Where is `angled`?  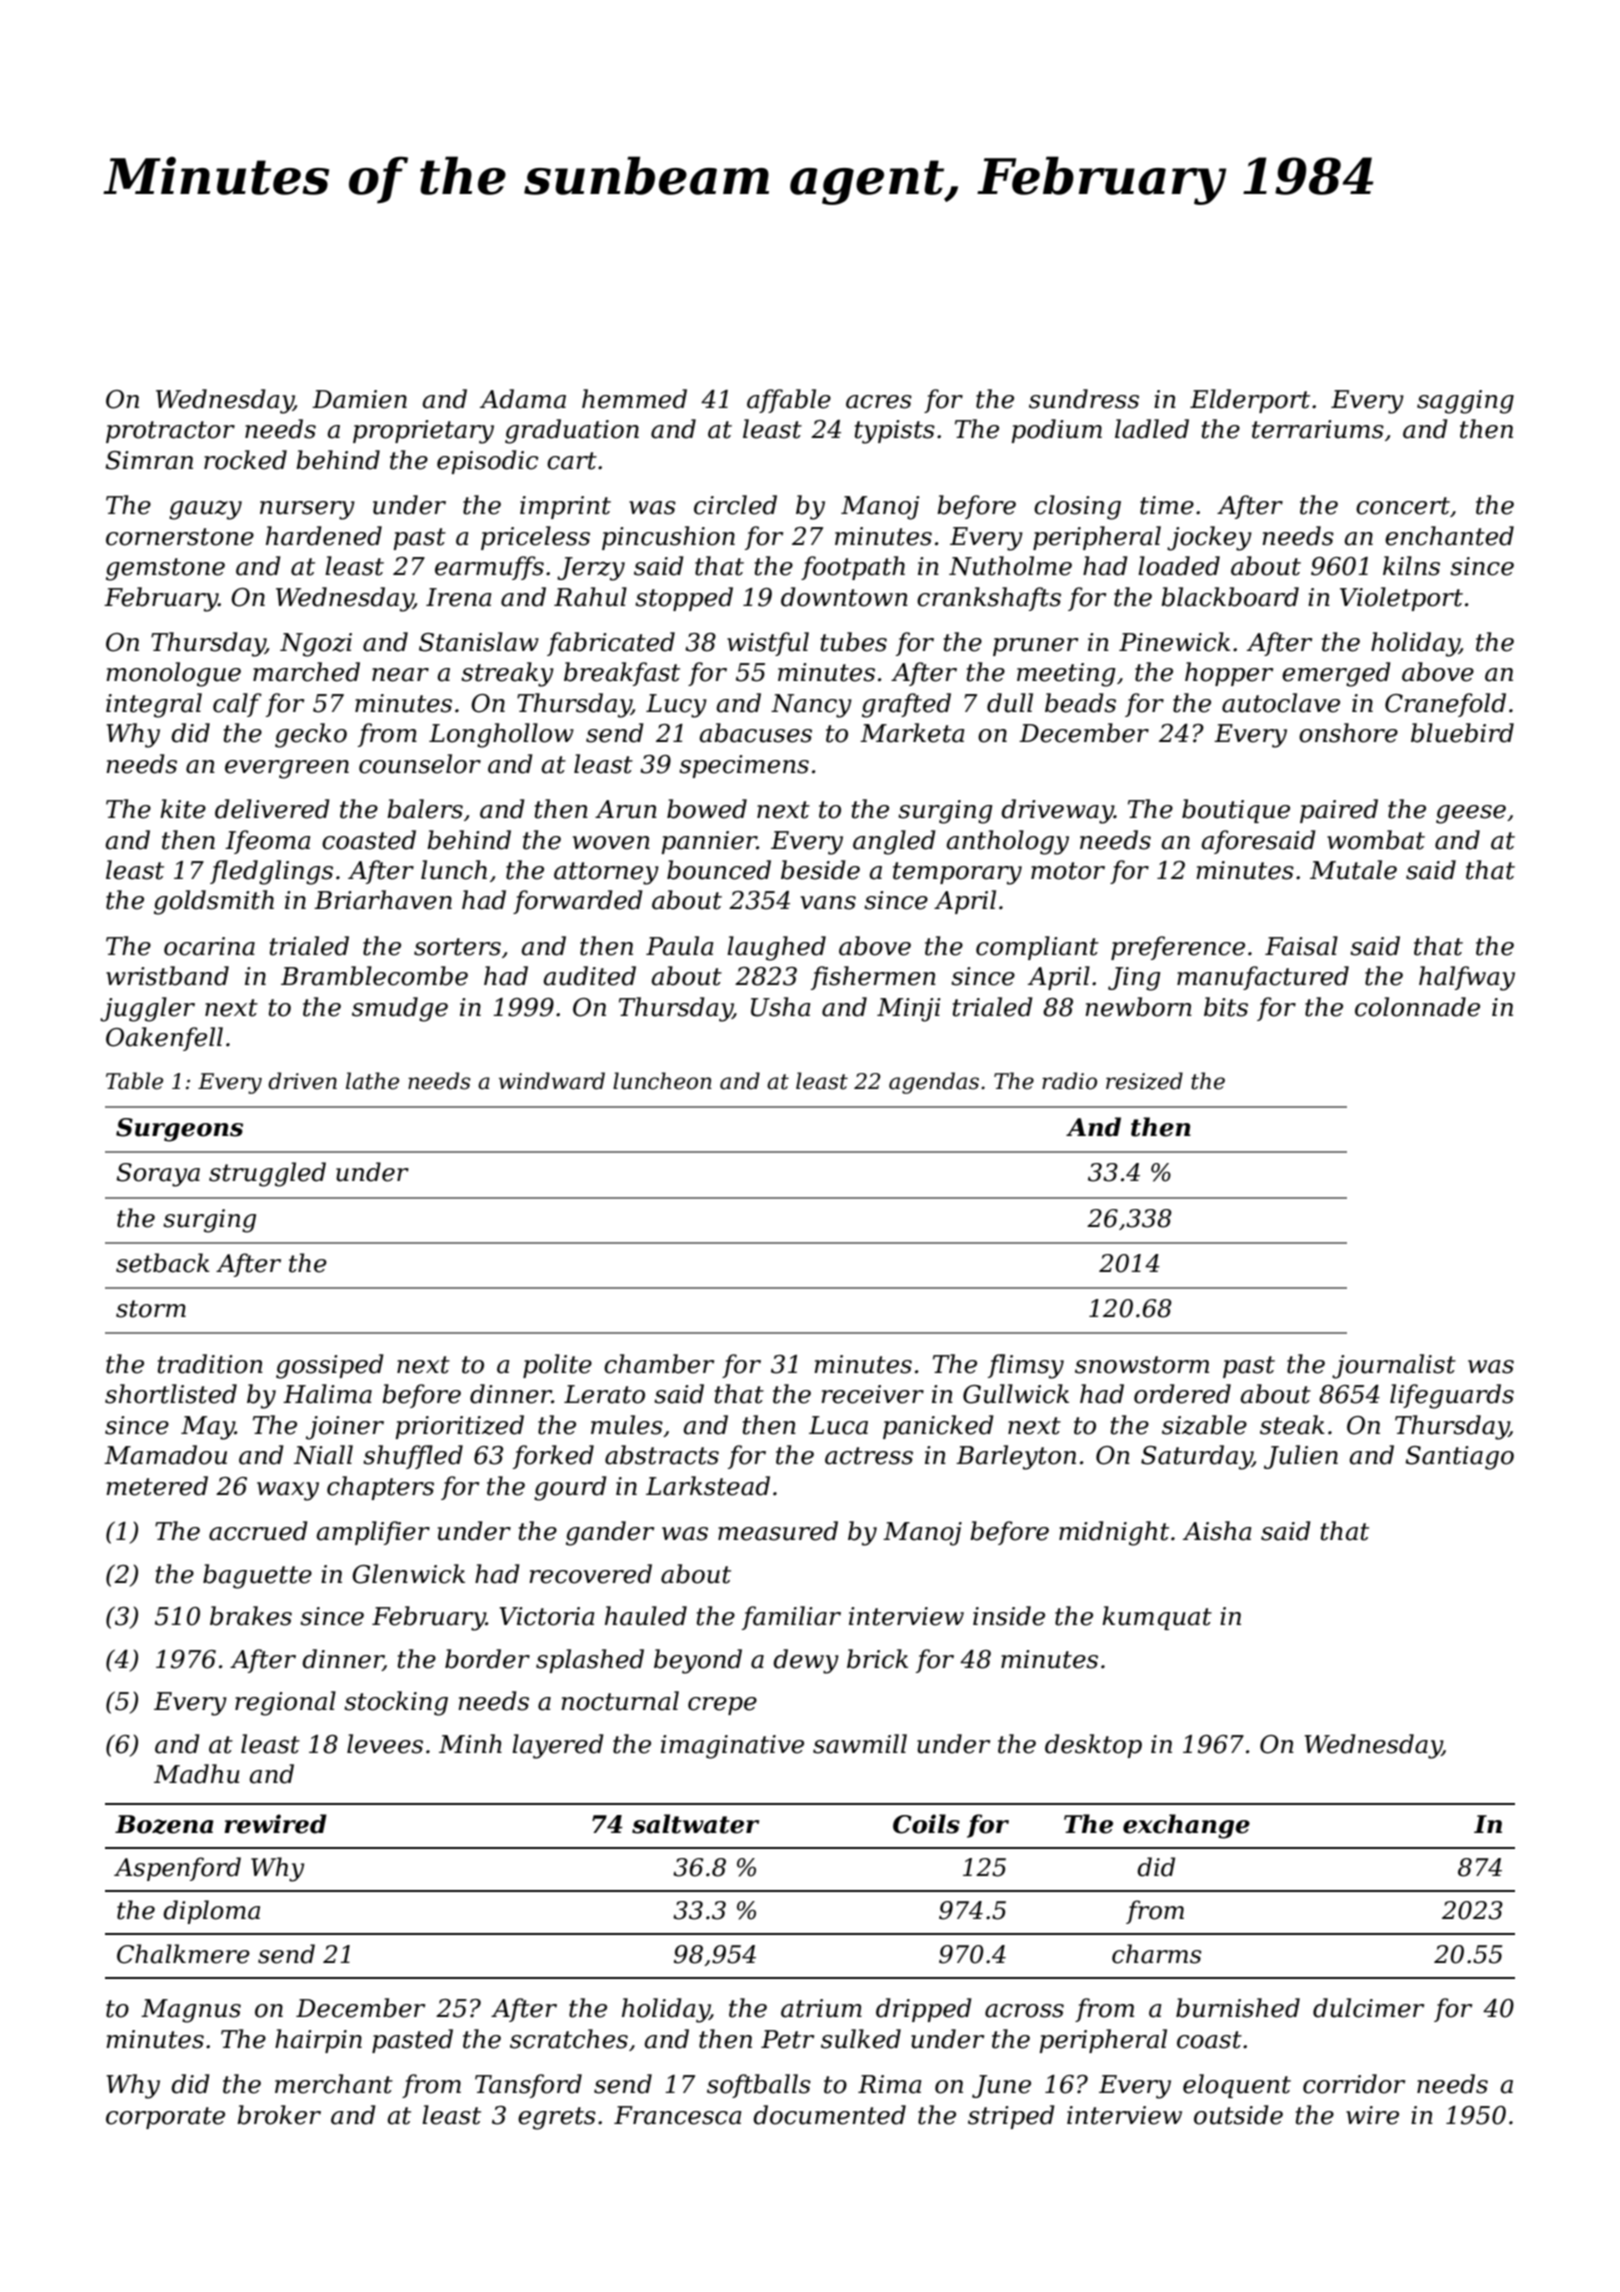 angled is located at coordinates (894, 842).
